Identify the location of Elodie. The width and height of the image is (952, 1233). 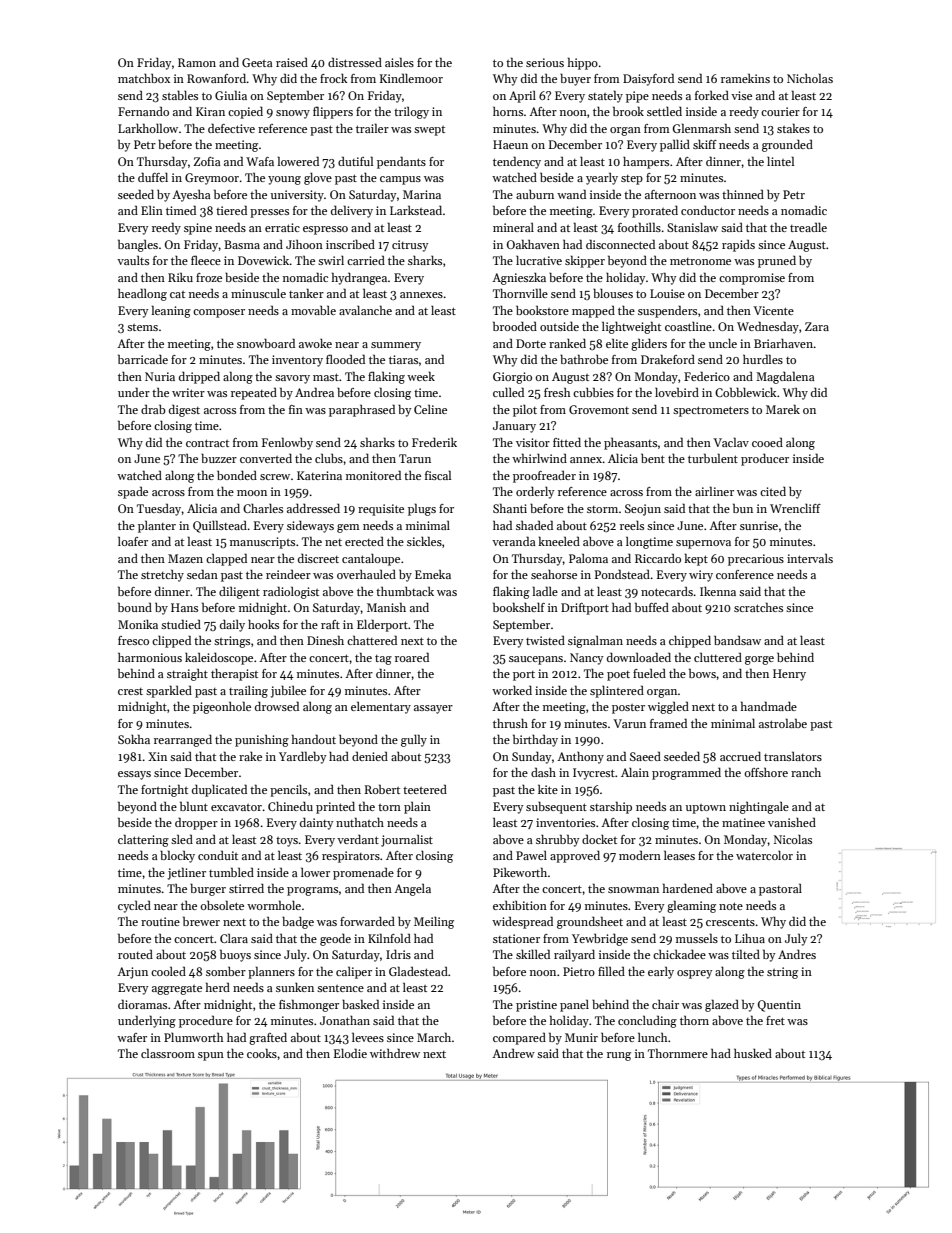
(350, 1053).
